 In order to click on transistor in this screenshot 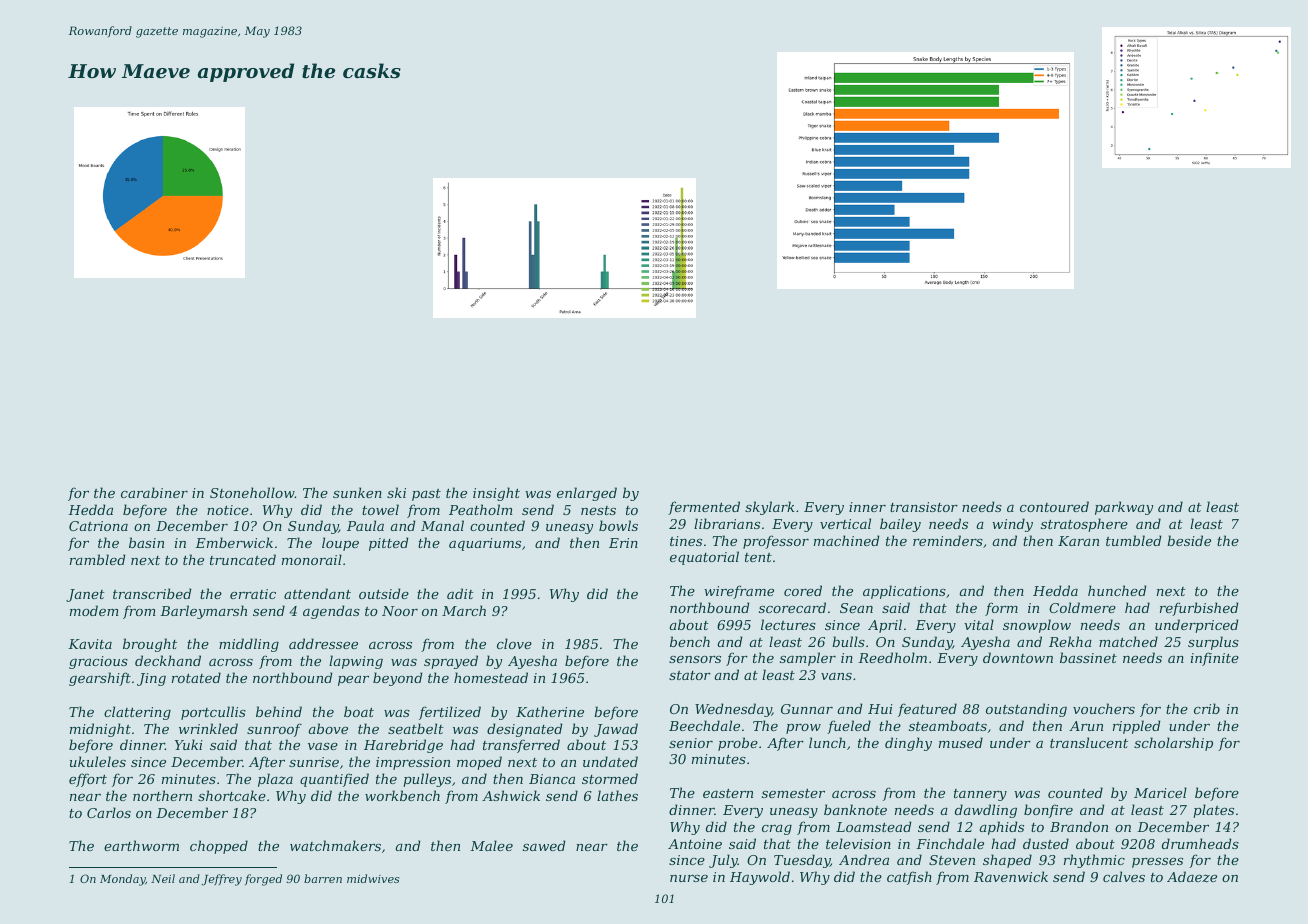, I will do `click(924, 507)`.
